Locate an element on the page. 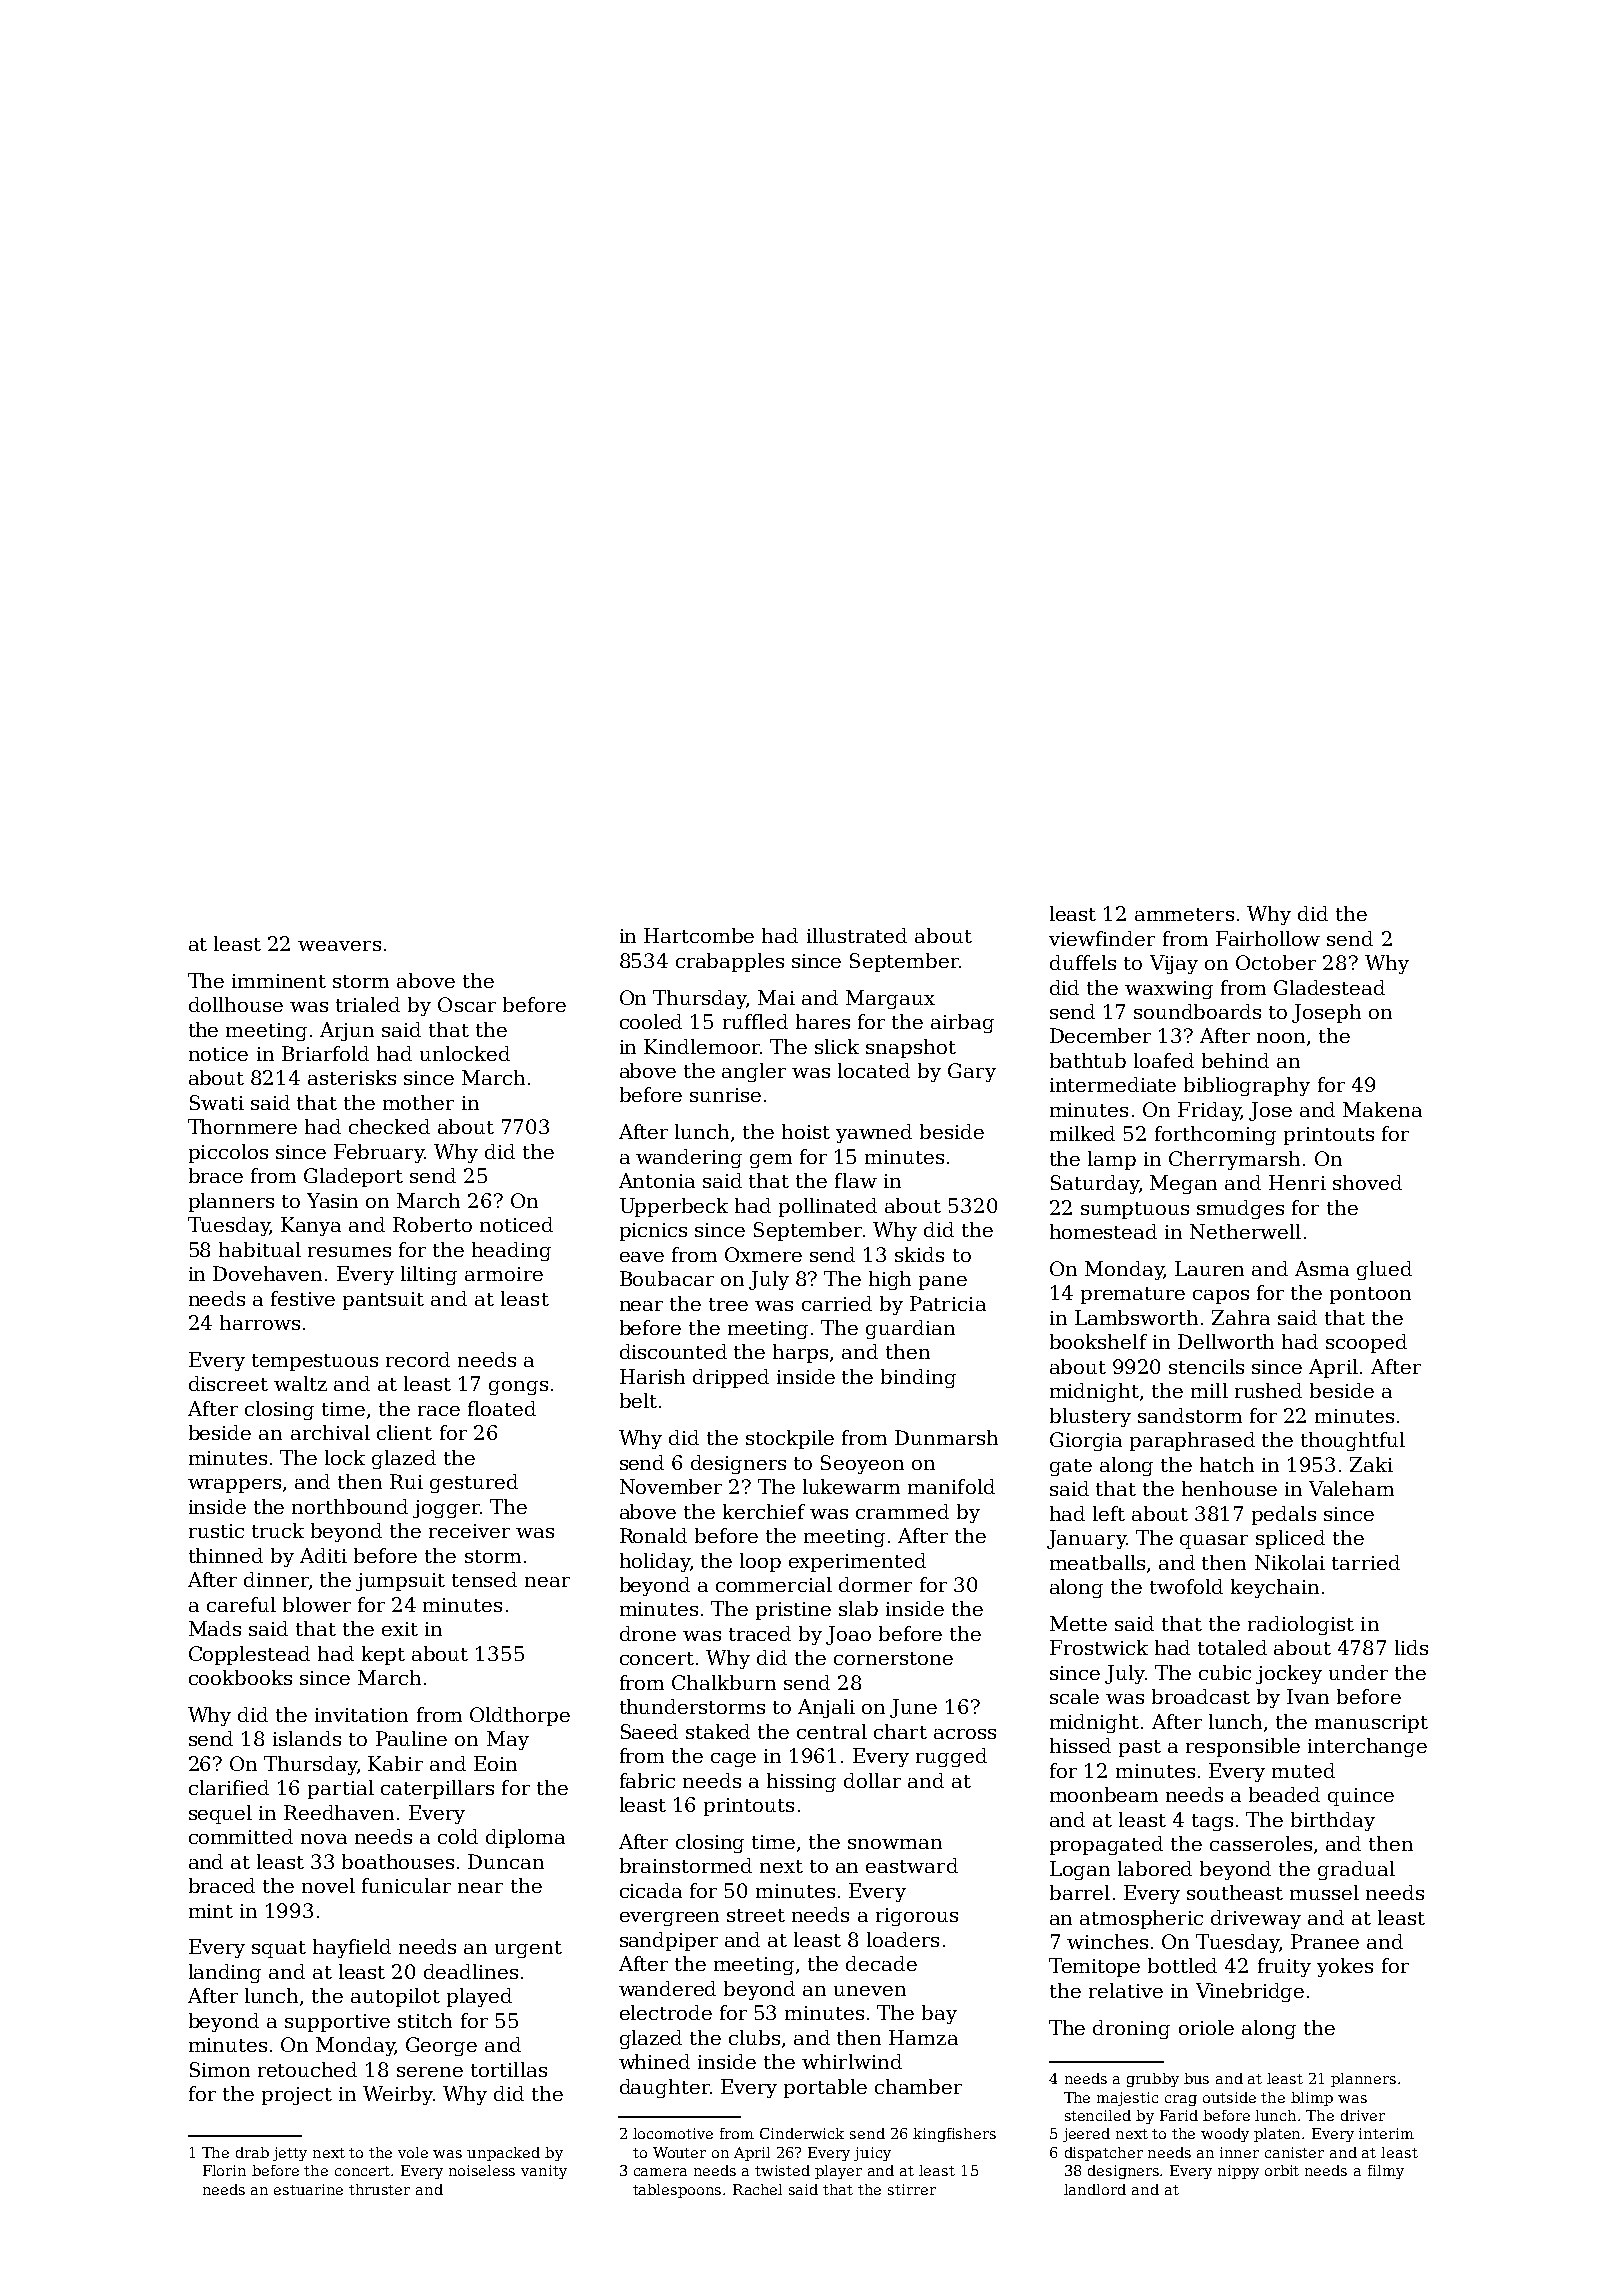 The width and height of the document is (1620, 2292). illustrated is located at coordinates (857, 935).
